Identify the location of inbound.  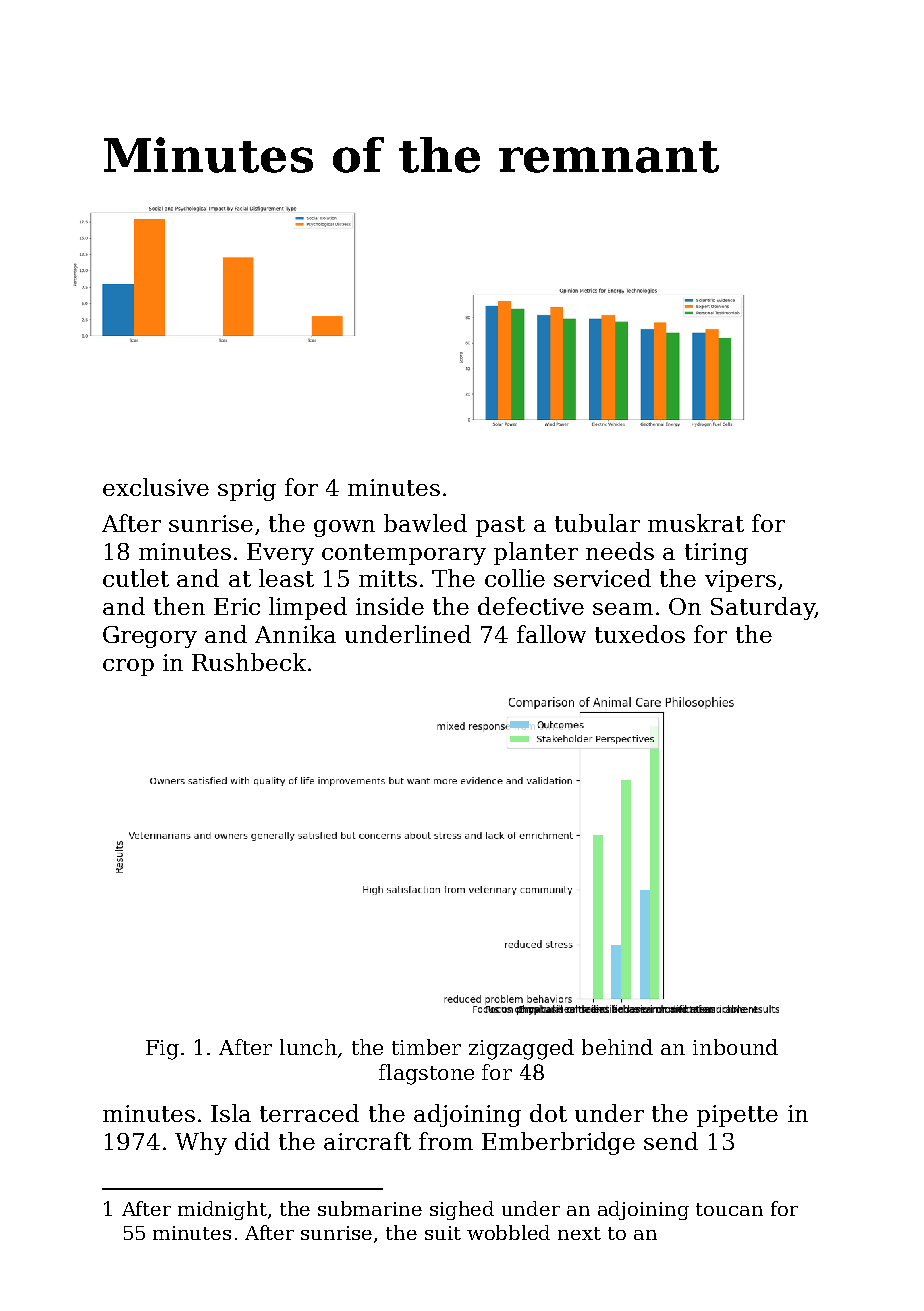
(735, 1047).
